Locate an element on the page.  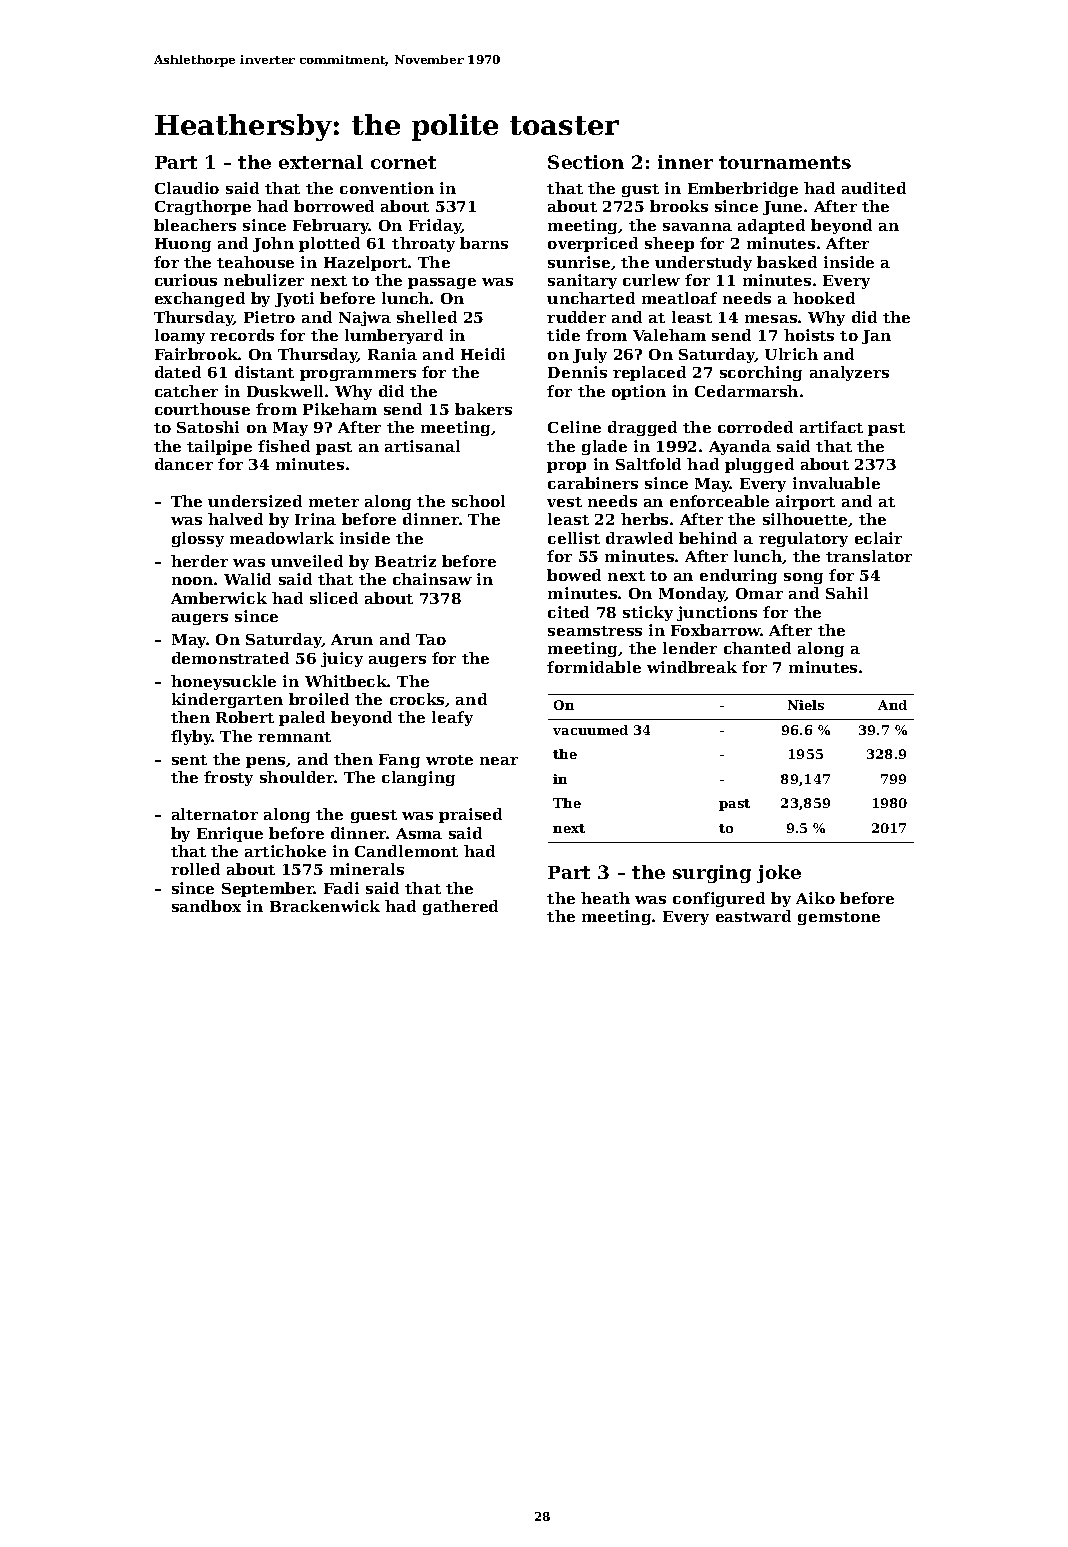
overpriced is located at coordinates (593, 244).
